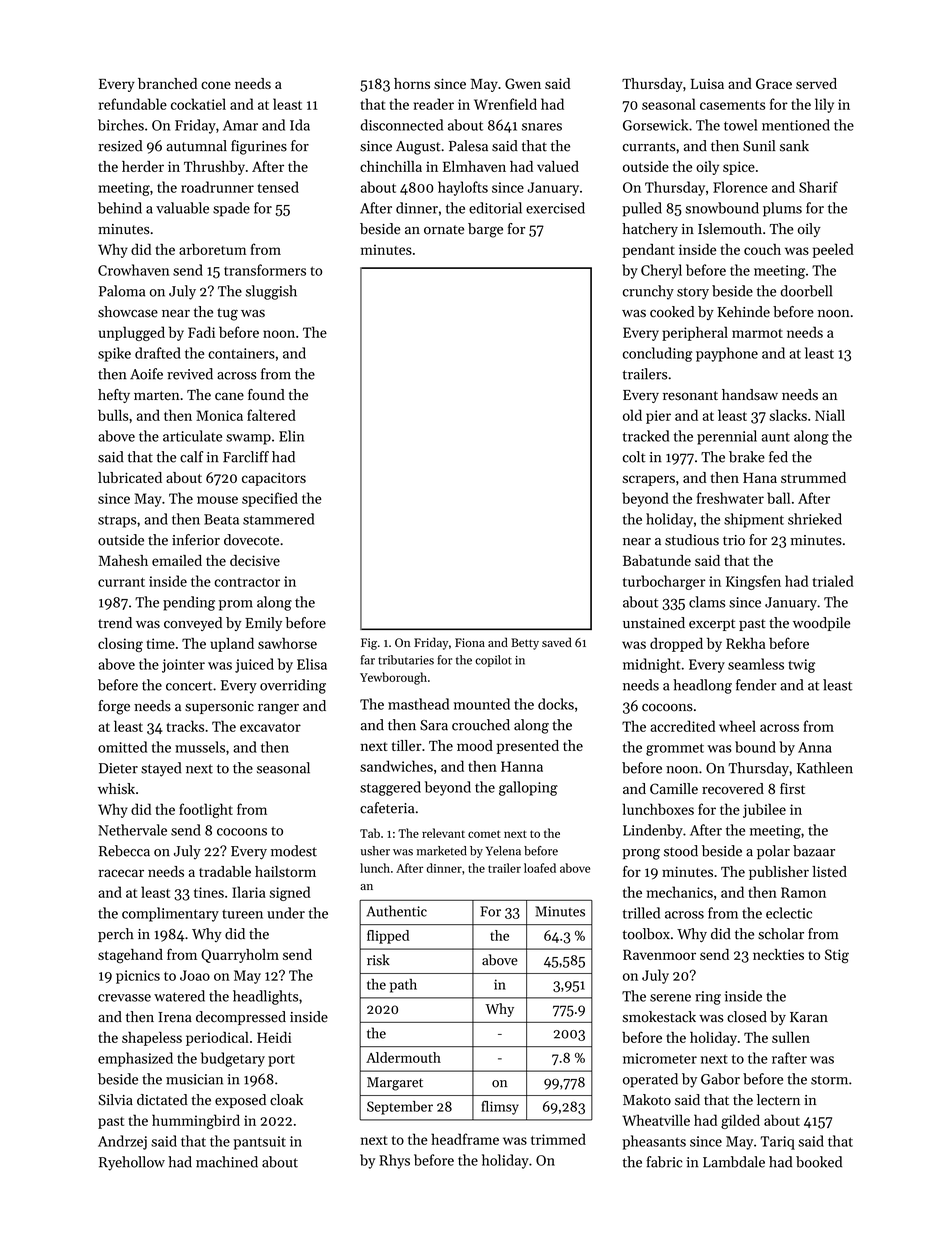 Image resolution: width=952 pixels, height=1233 pixels. I want to click on Luisa, so click(707, 84).
